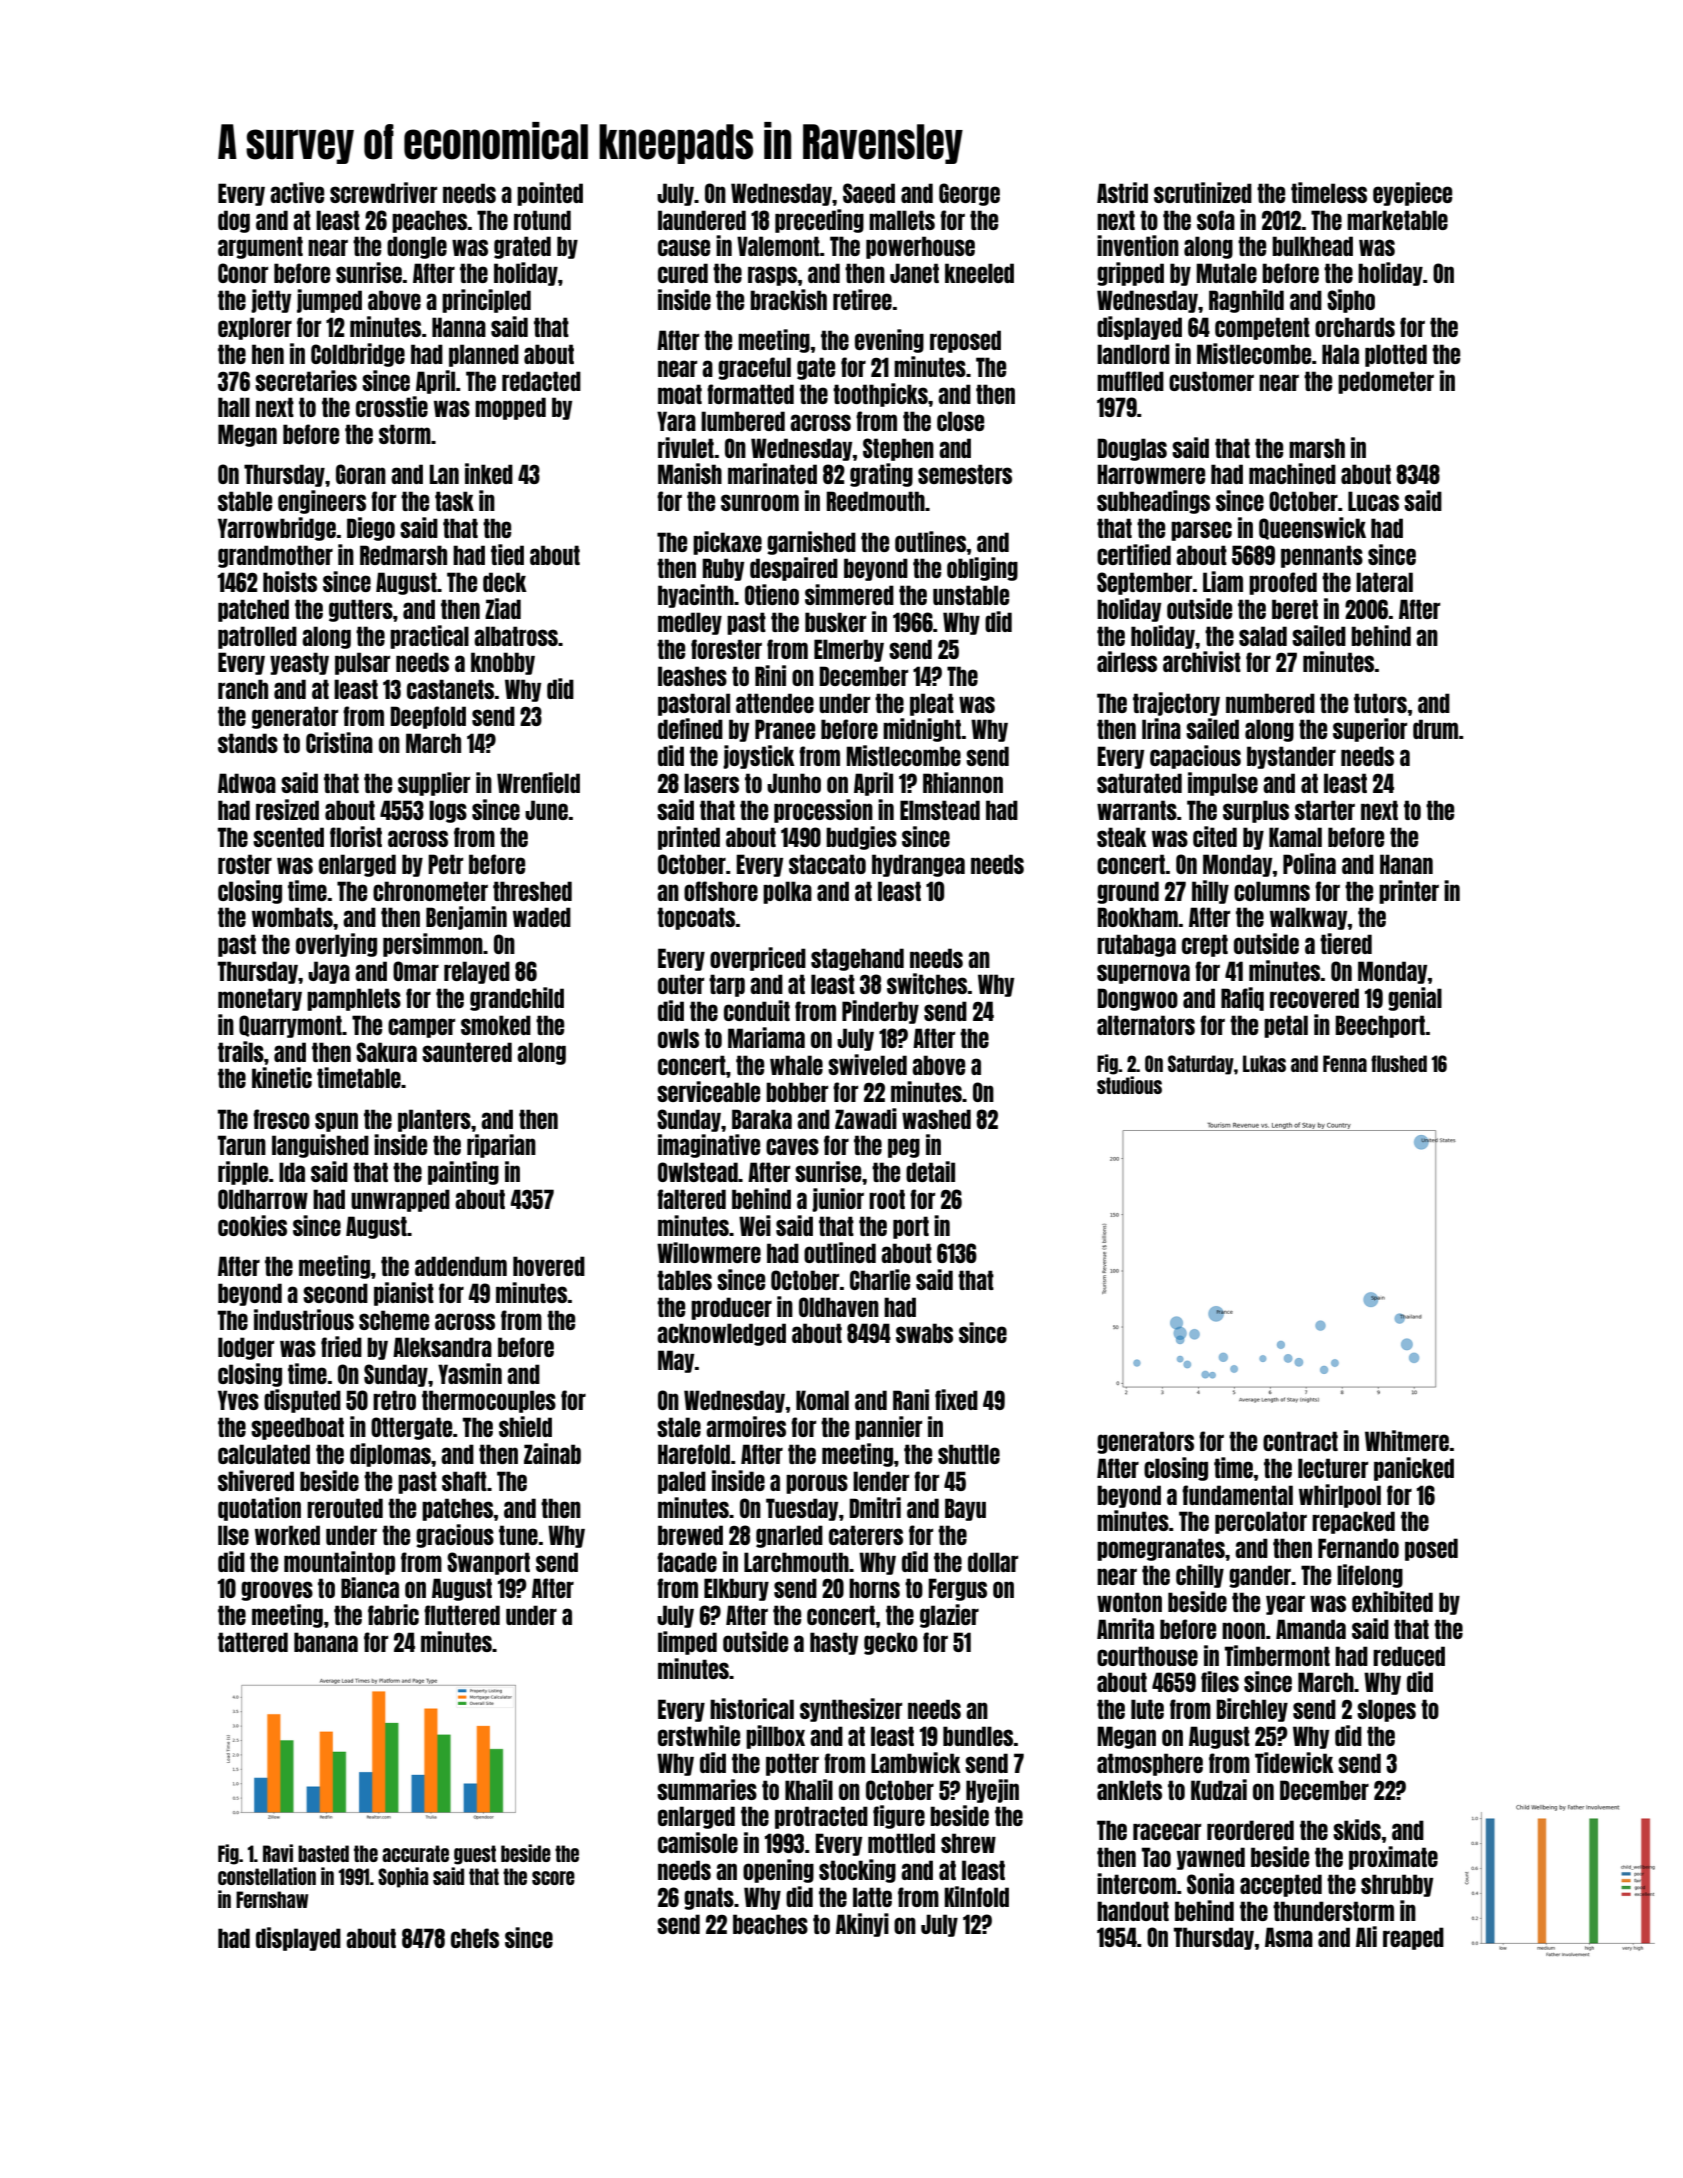  I want to click on bulkhead, so click(1312, 246).
